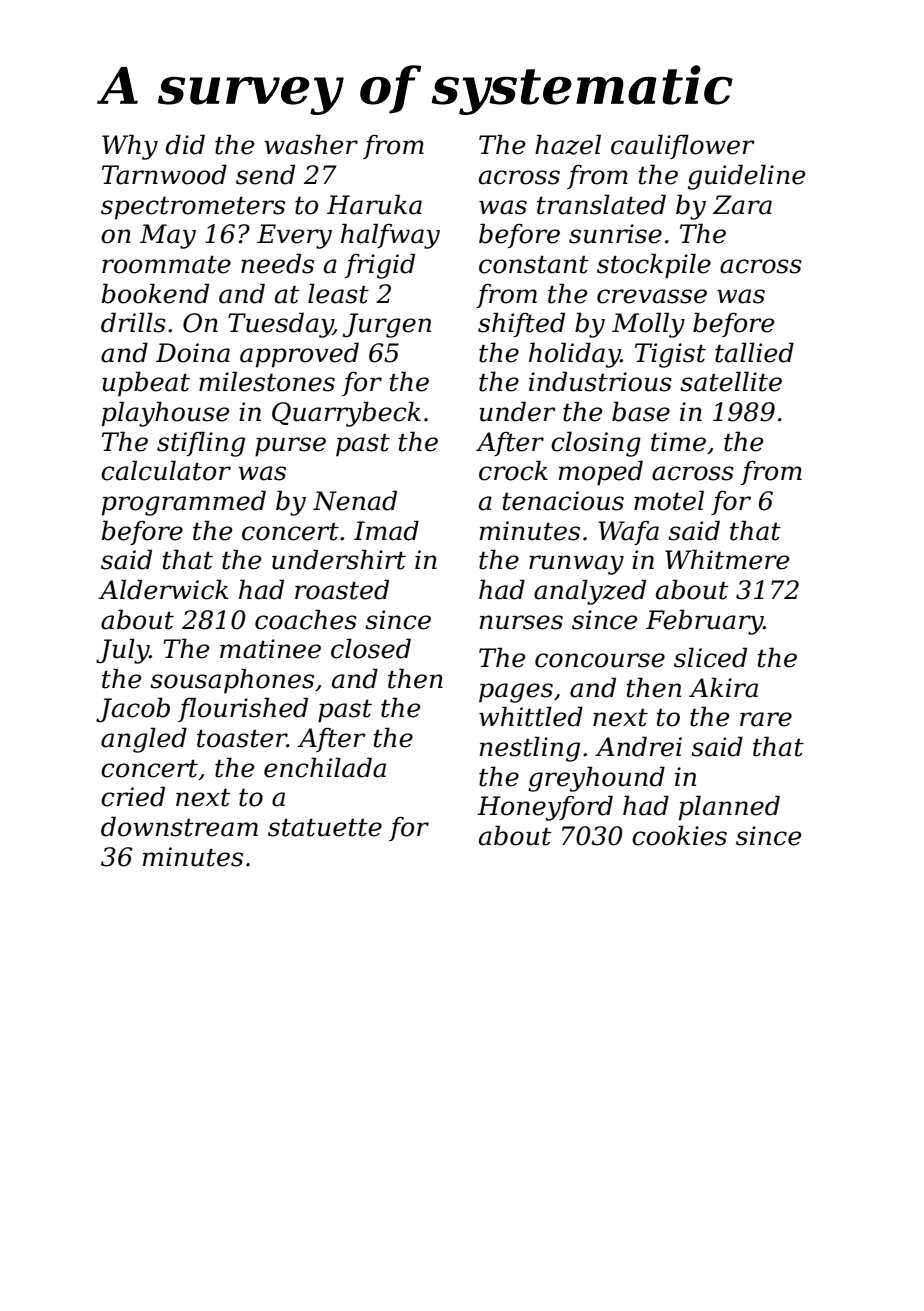  I want to click on Molly, so click(648, 325).
